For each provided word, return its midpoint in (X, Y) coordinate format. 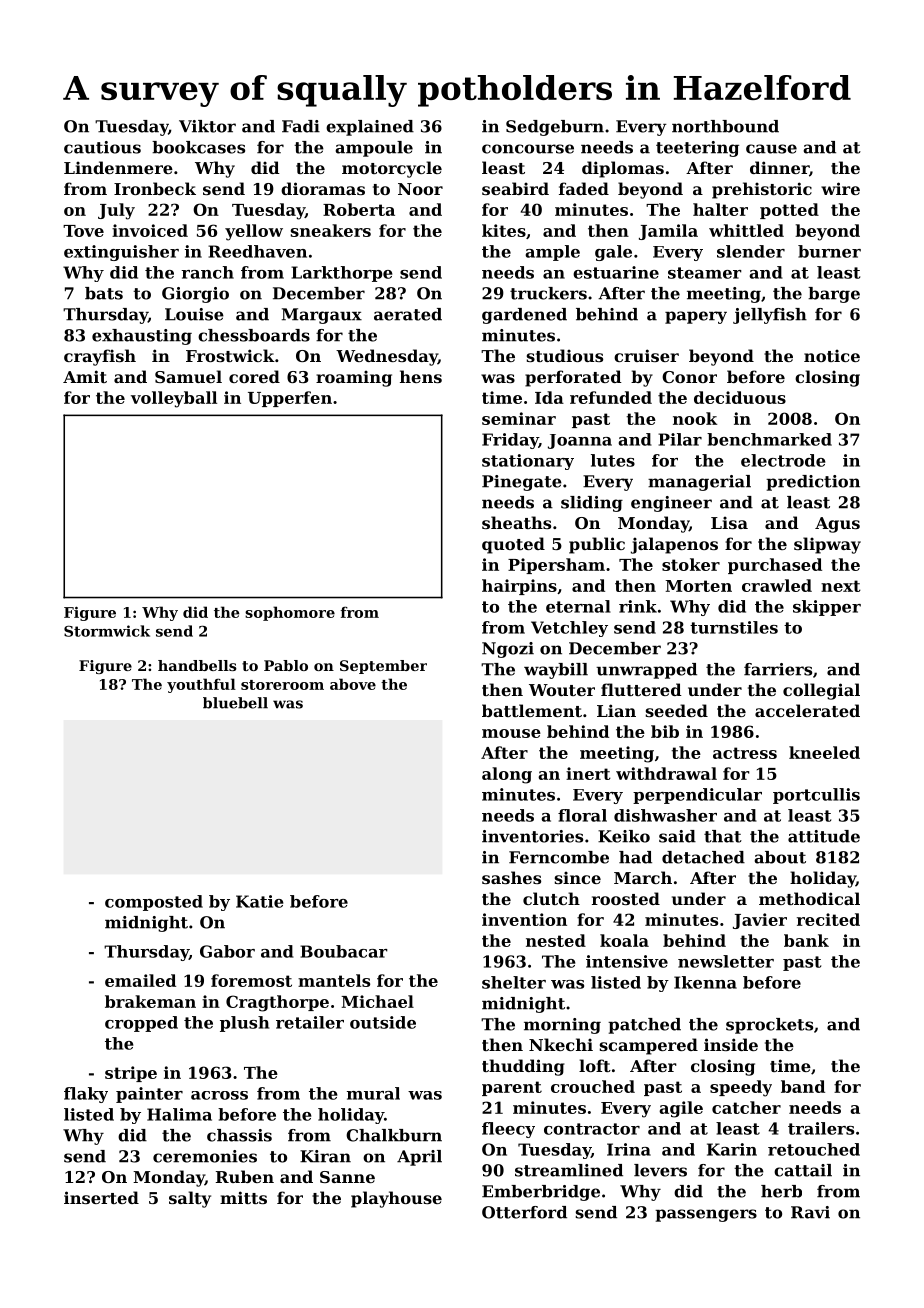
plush (244, 1024)
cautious (102, 147)
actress (745, 753)
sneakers (331, 230)
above (353, 684)
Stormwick (107, 631)
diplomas (623, 169)
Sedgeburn (555, 128)
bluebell (235, 703)
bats (104, 293)
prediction (813, 483)
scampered (649, 1046)
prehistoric (762, 190)
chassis (239, 1135)
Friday (510, 441)
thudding (523, 1067)
